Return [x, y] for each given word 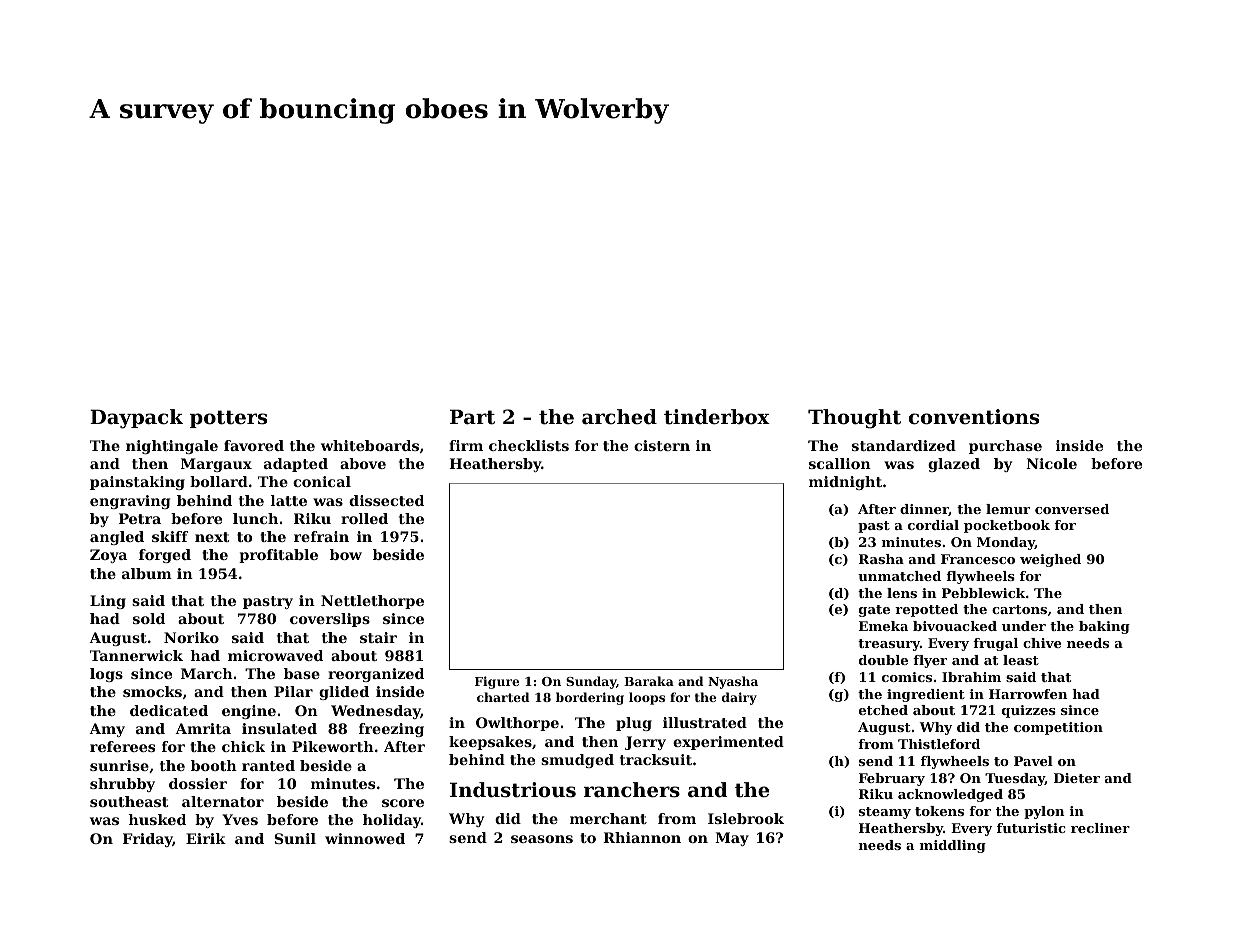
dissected [386, 500]
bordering [590, 698]
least [1021, 660]
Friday [148, 840]
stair [378, 637]
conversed [1072, 509]
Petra [140, 518]
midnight [845, 483]
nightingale [172, 447]
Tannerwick [136, 655]
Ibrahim [971, 677]
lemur [1008, 509]
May [732, 839]
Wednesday [376, 712]
